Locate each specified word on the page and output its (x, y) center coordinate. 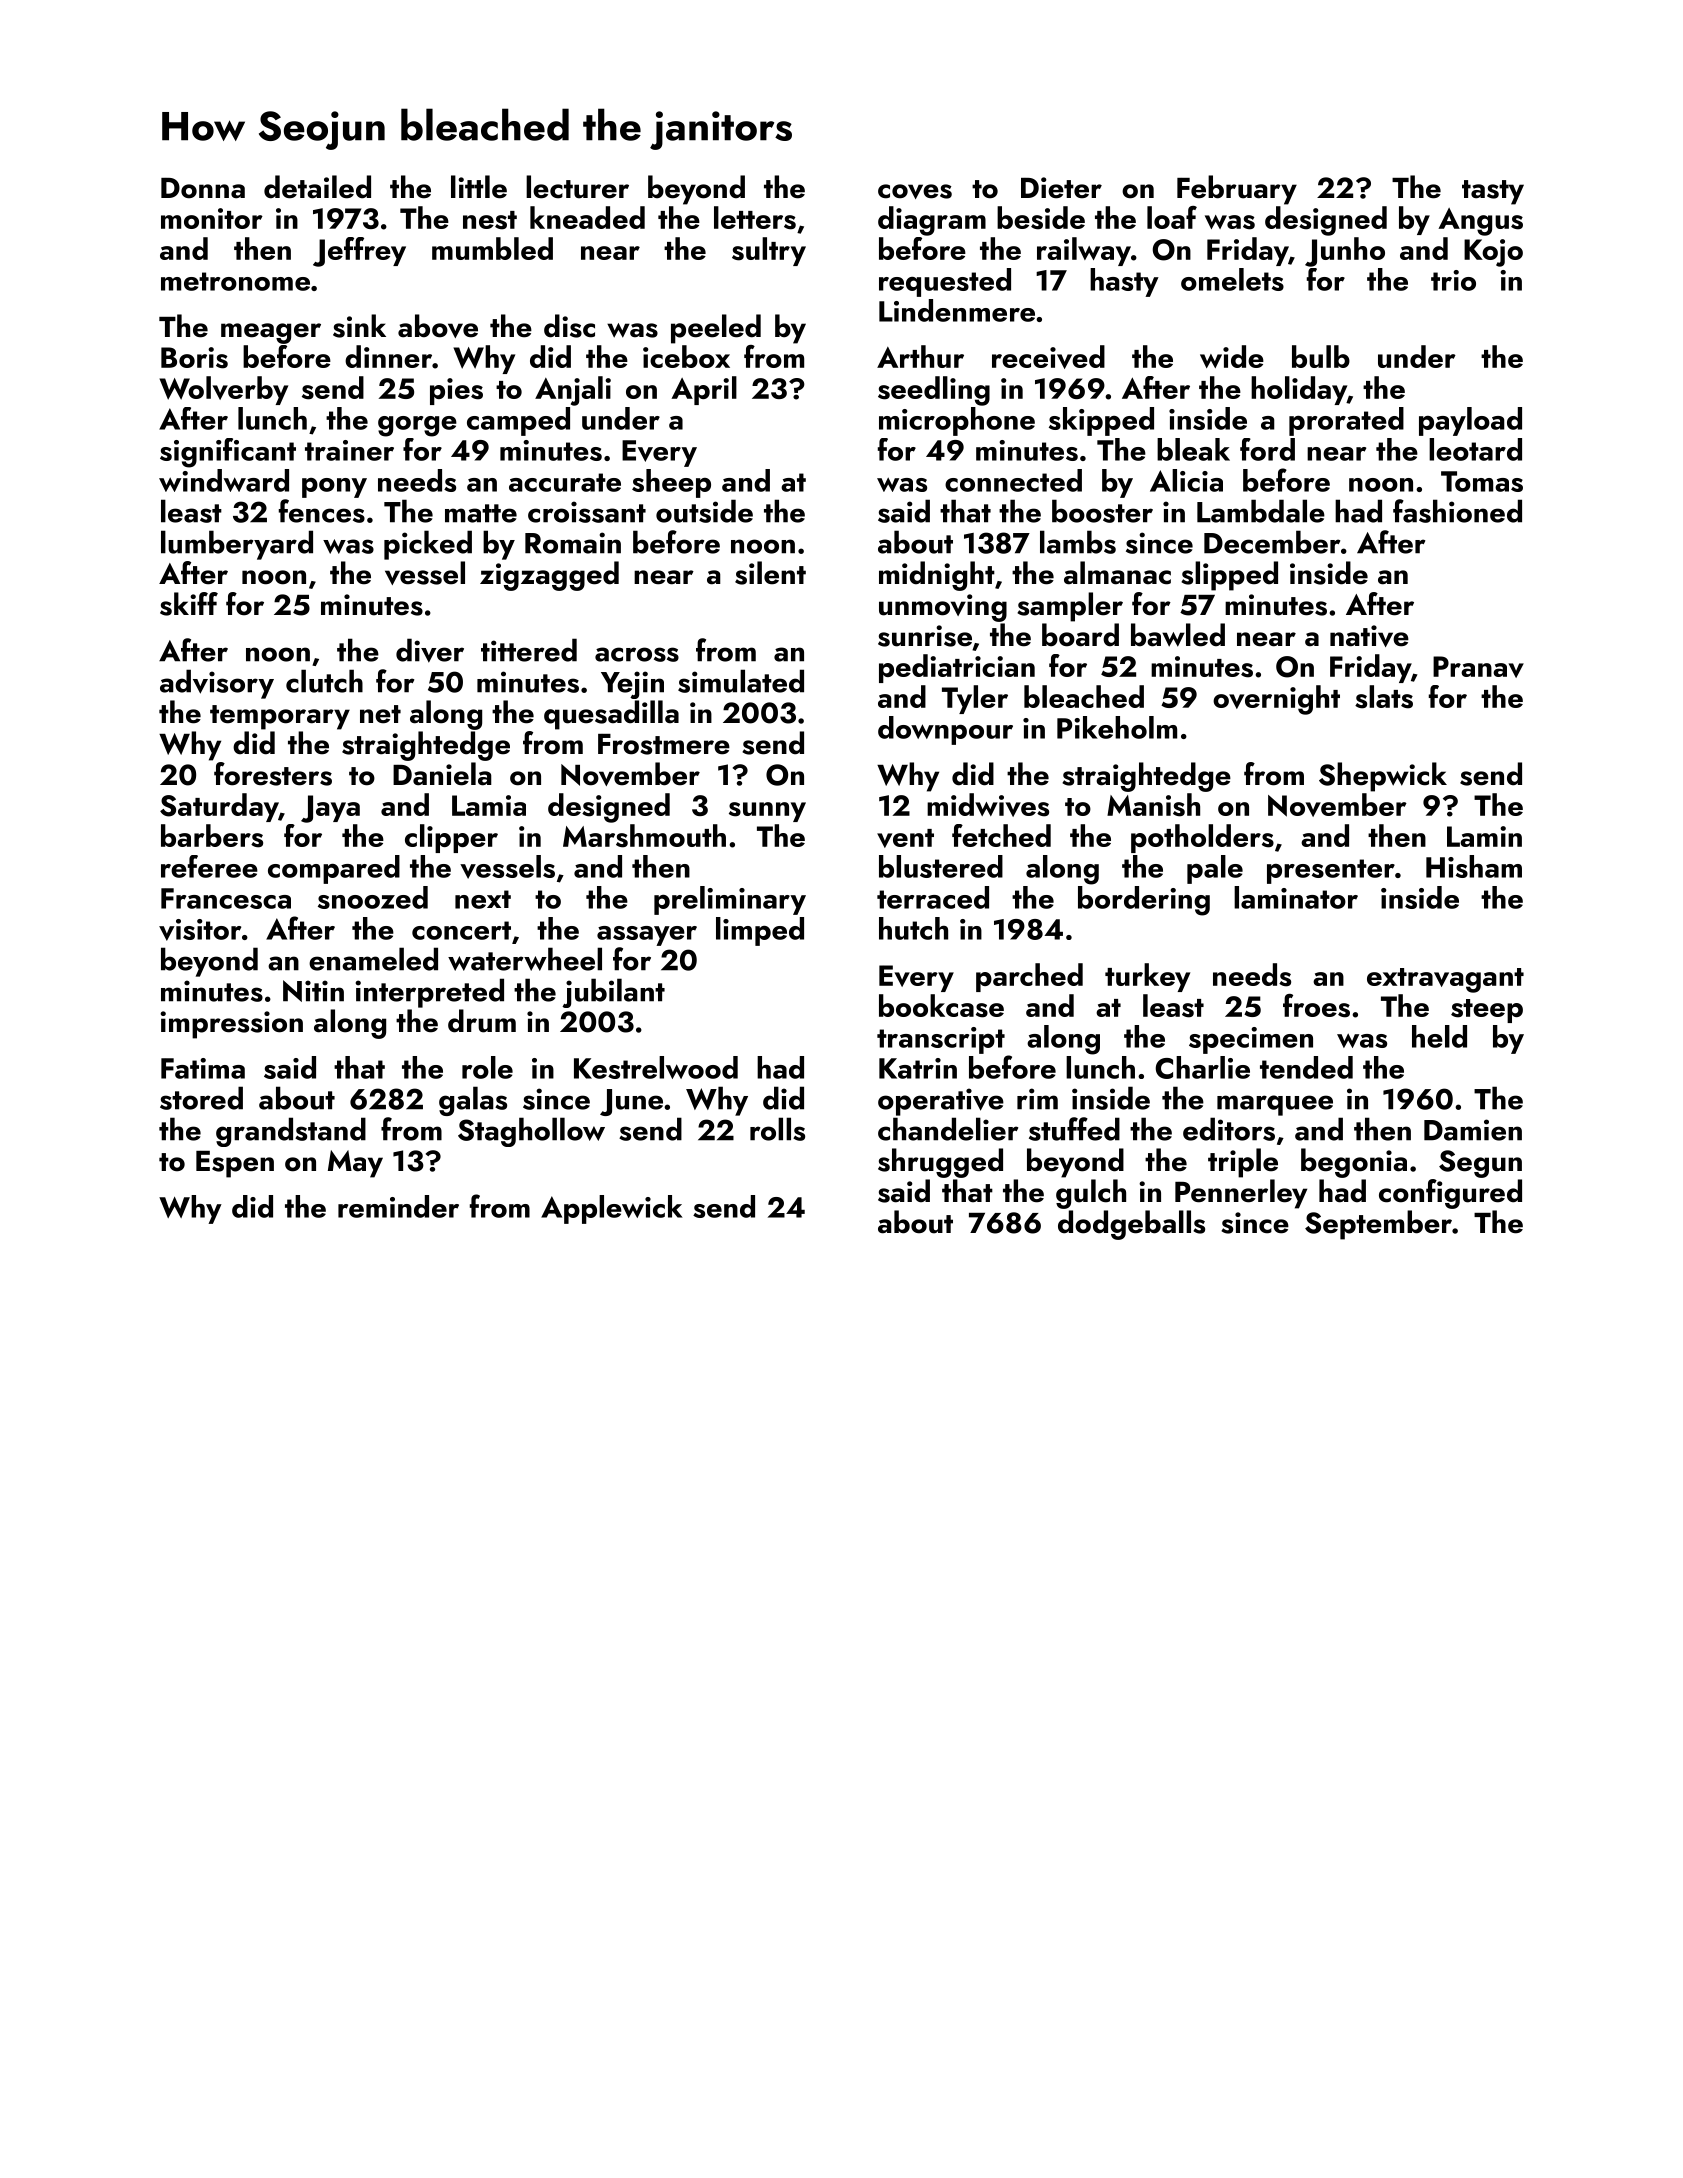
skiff (189, 604)
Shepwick (1383, 777)
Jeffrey (359, 252)
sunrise (925, 636)
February (1237, 190)
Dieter (1061, 188)
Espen (235, 1164)
